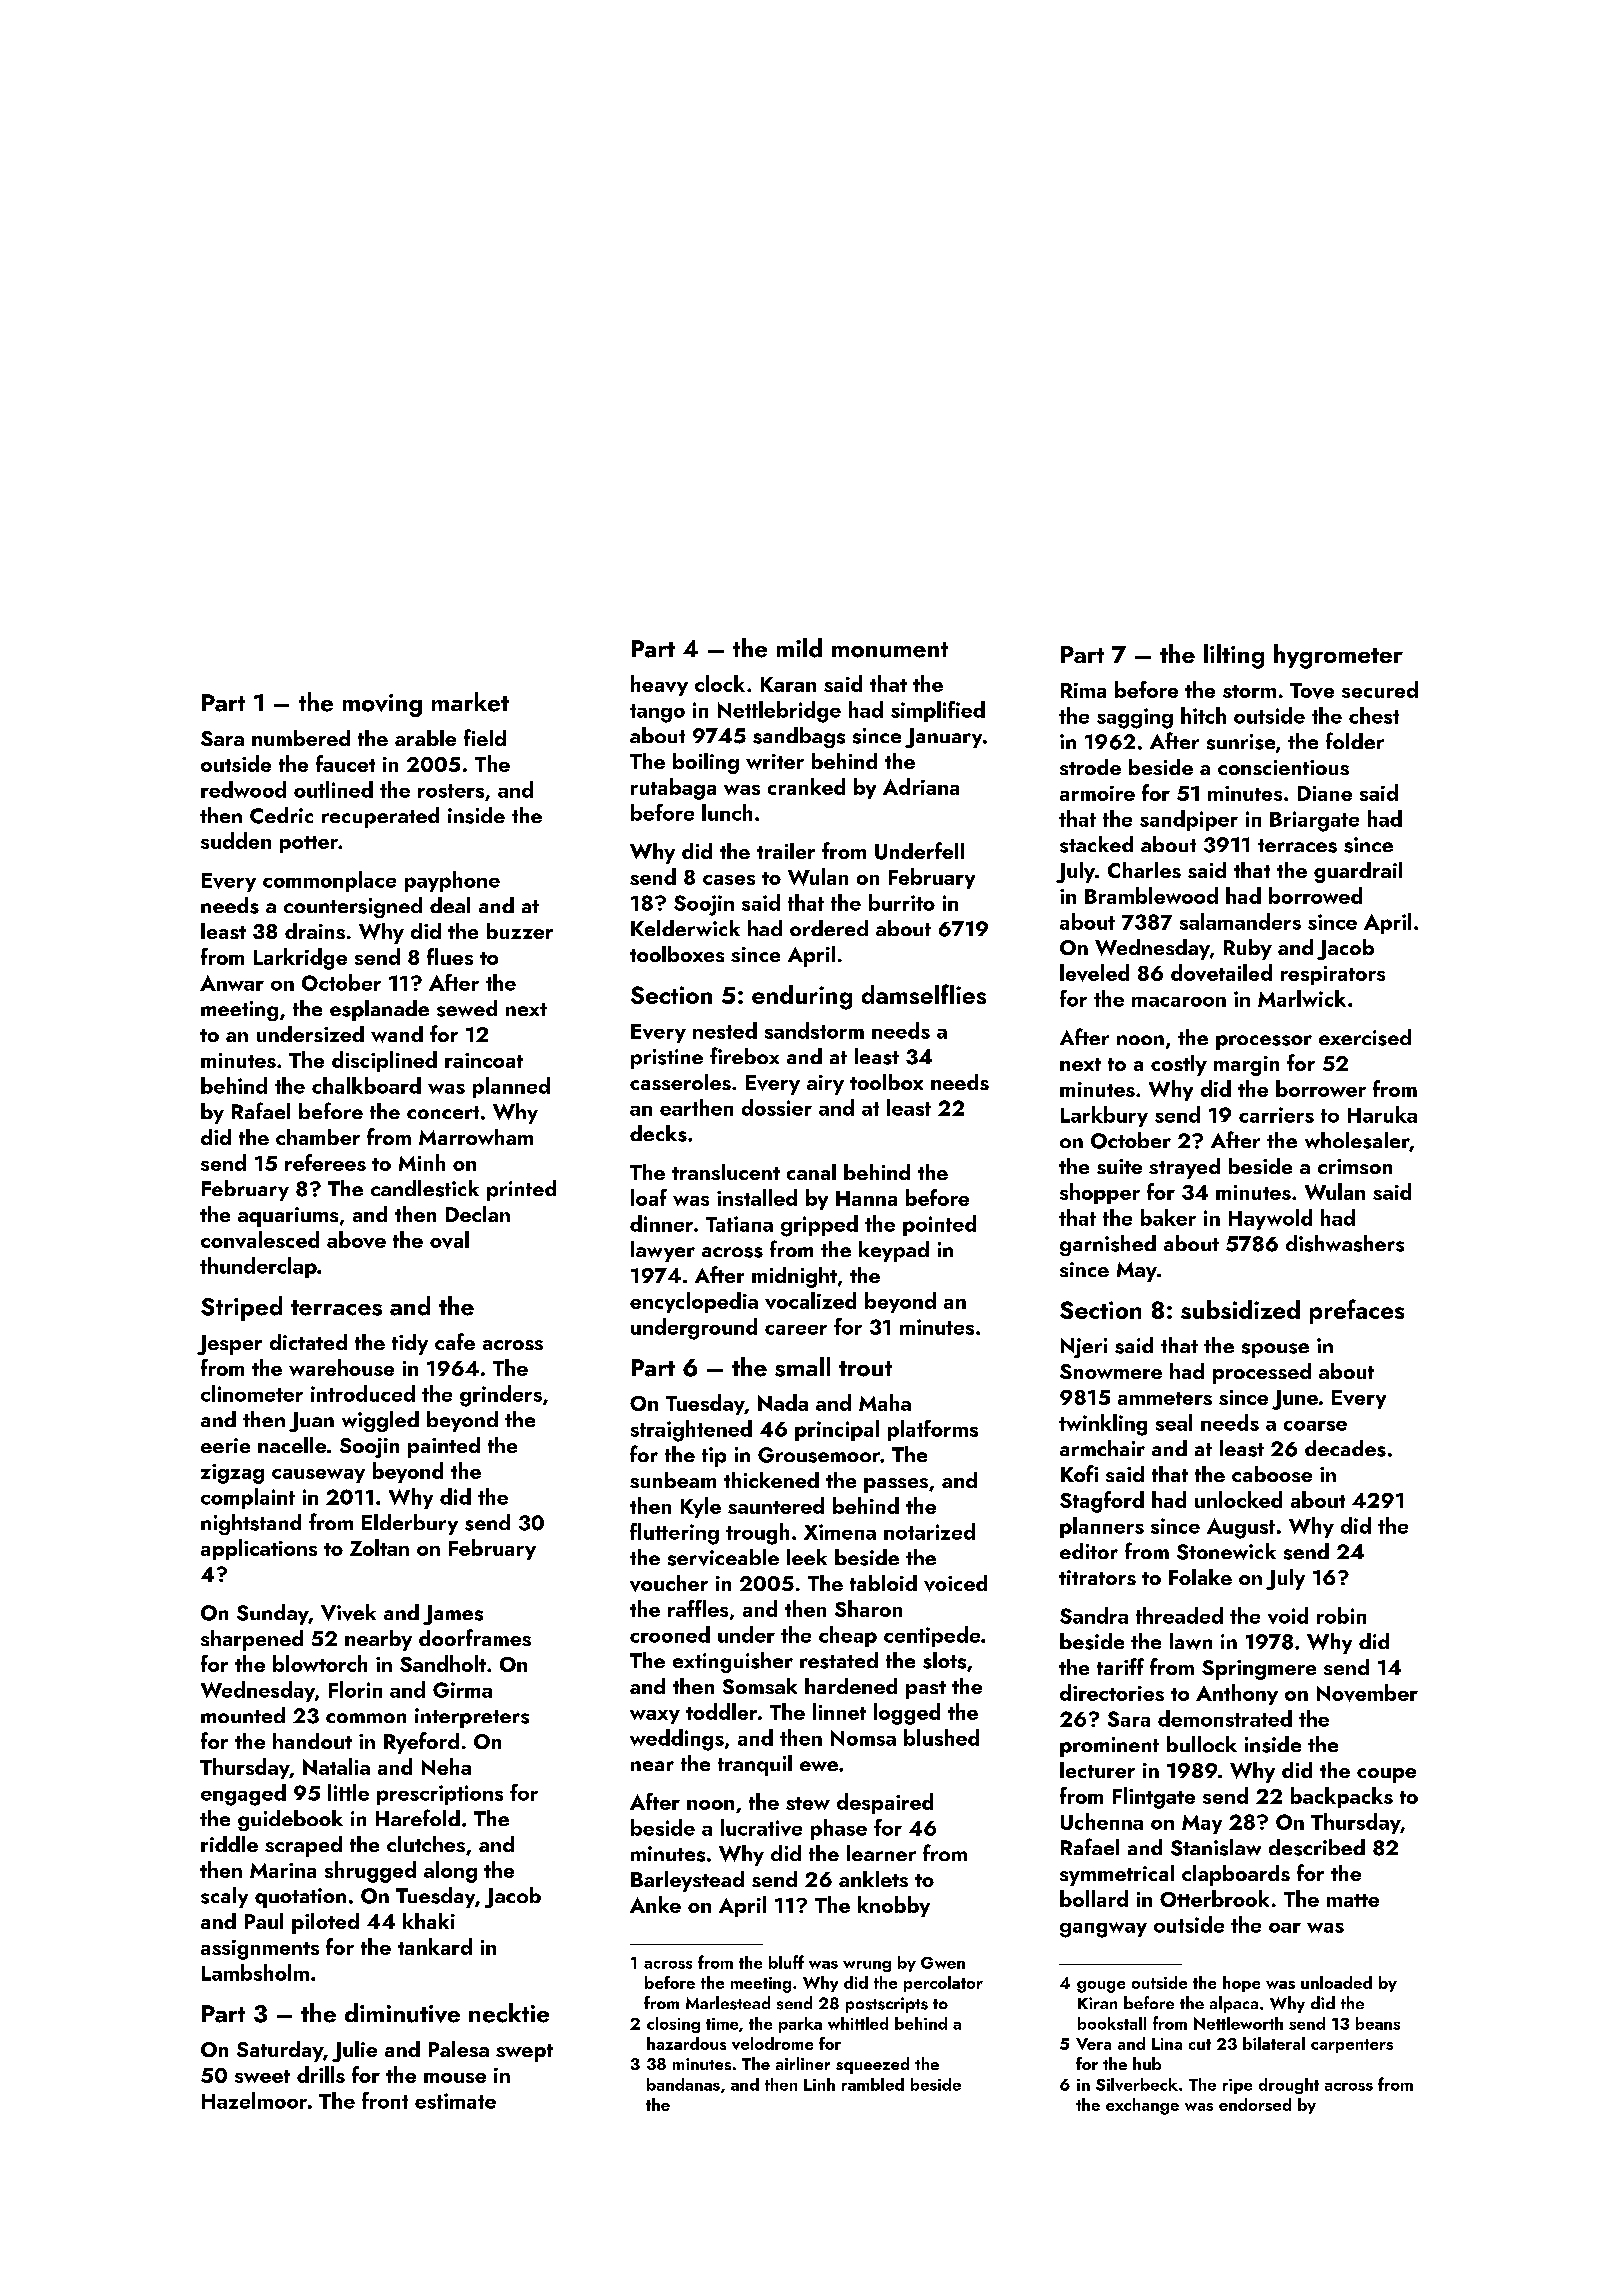  What do you see at coordinates (422, 1162) in the screenshot?
I see `Minh` at bounding box center [422, 1162].
